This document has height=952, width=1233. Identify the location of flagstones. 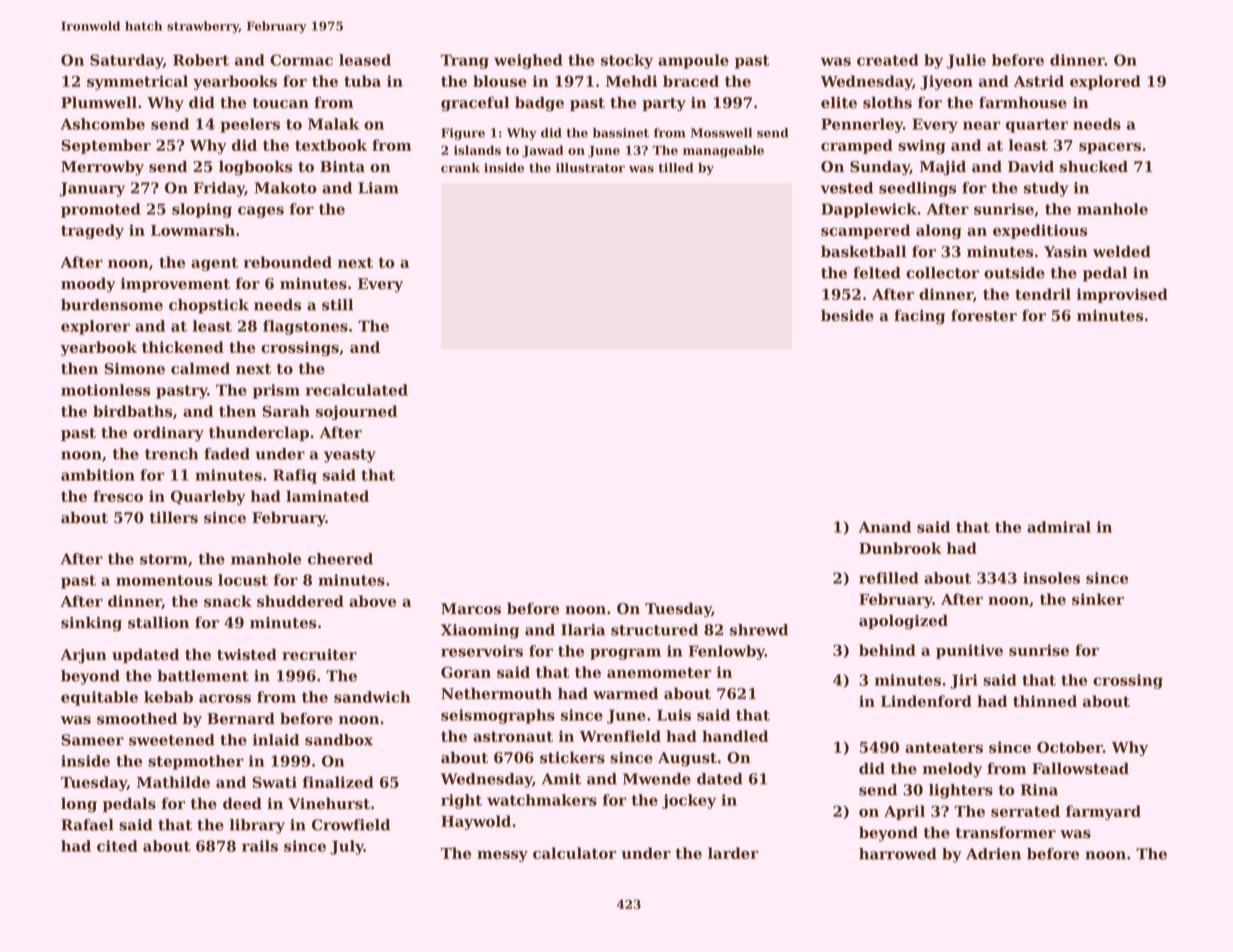
(305, 327).
